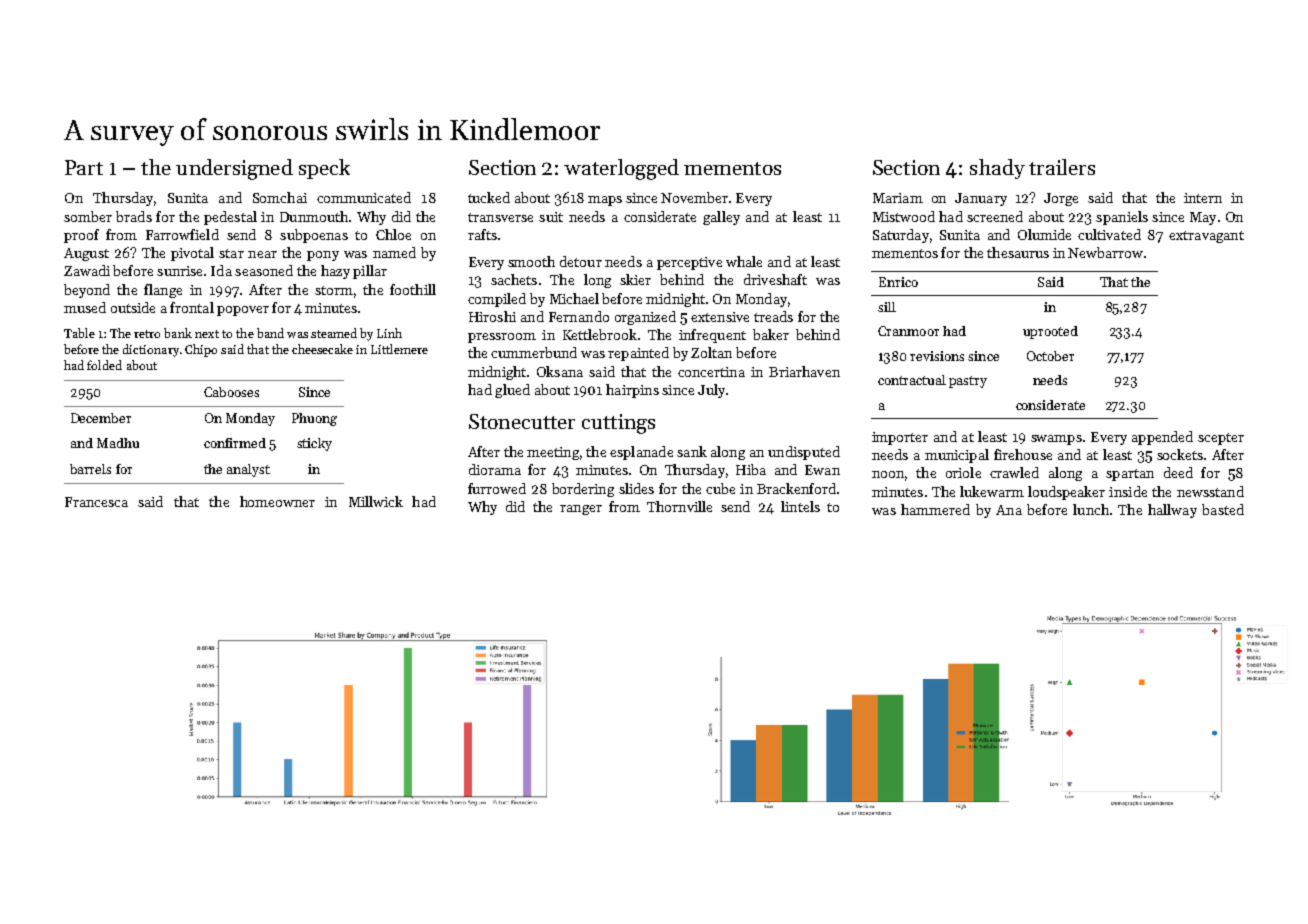 This image has width=1308, height=924. What do you see at coordinates (771, 334) in the image?
I see `baker` at bounding box center [771, 334].
